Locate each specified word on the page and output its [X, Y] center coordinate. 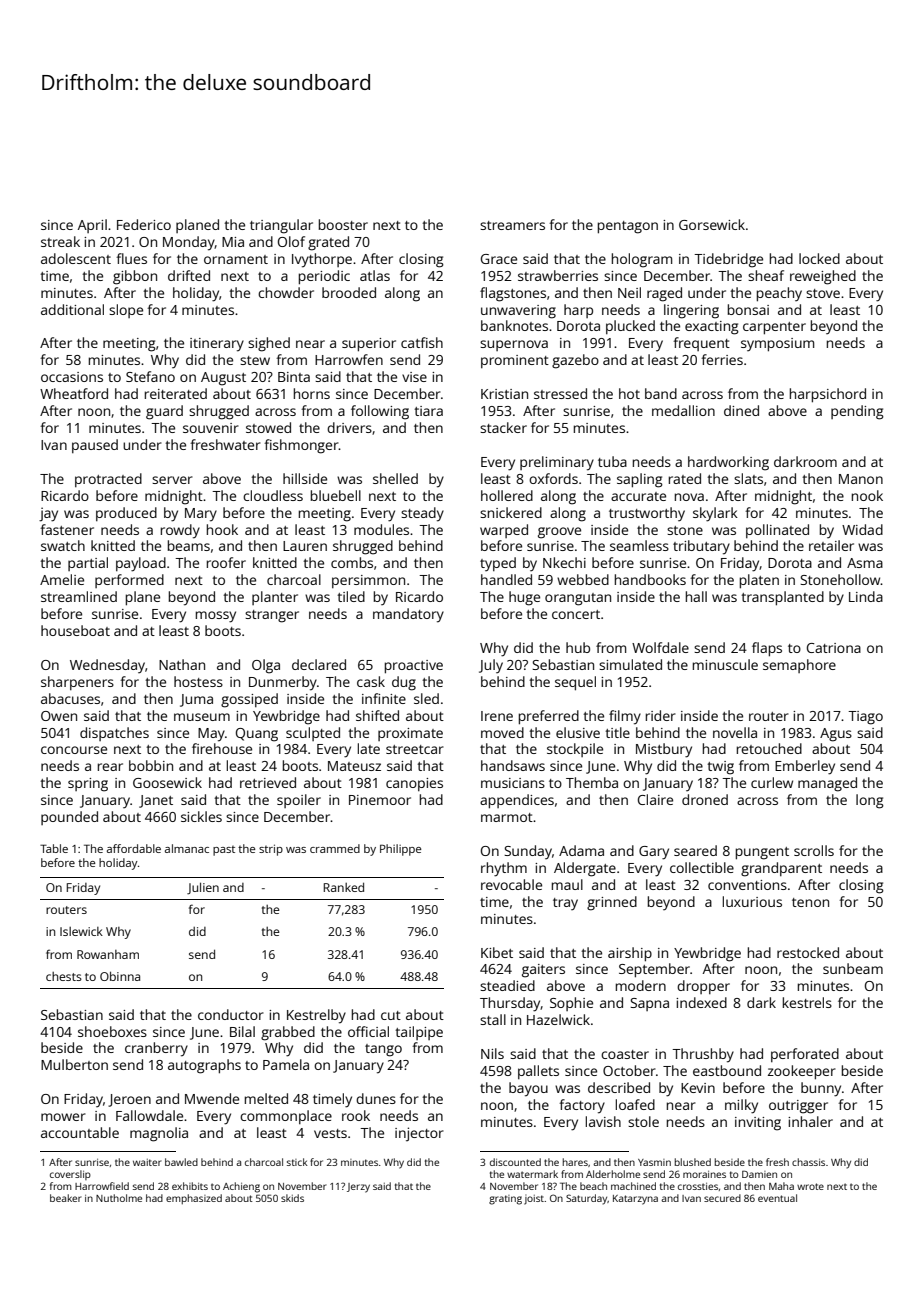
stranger [272, 616]
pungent [762, 853]
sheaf [766, 275]
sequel [575, 683]
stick [297, 1162]
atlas [375, 275]
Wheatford [74, 393]
